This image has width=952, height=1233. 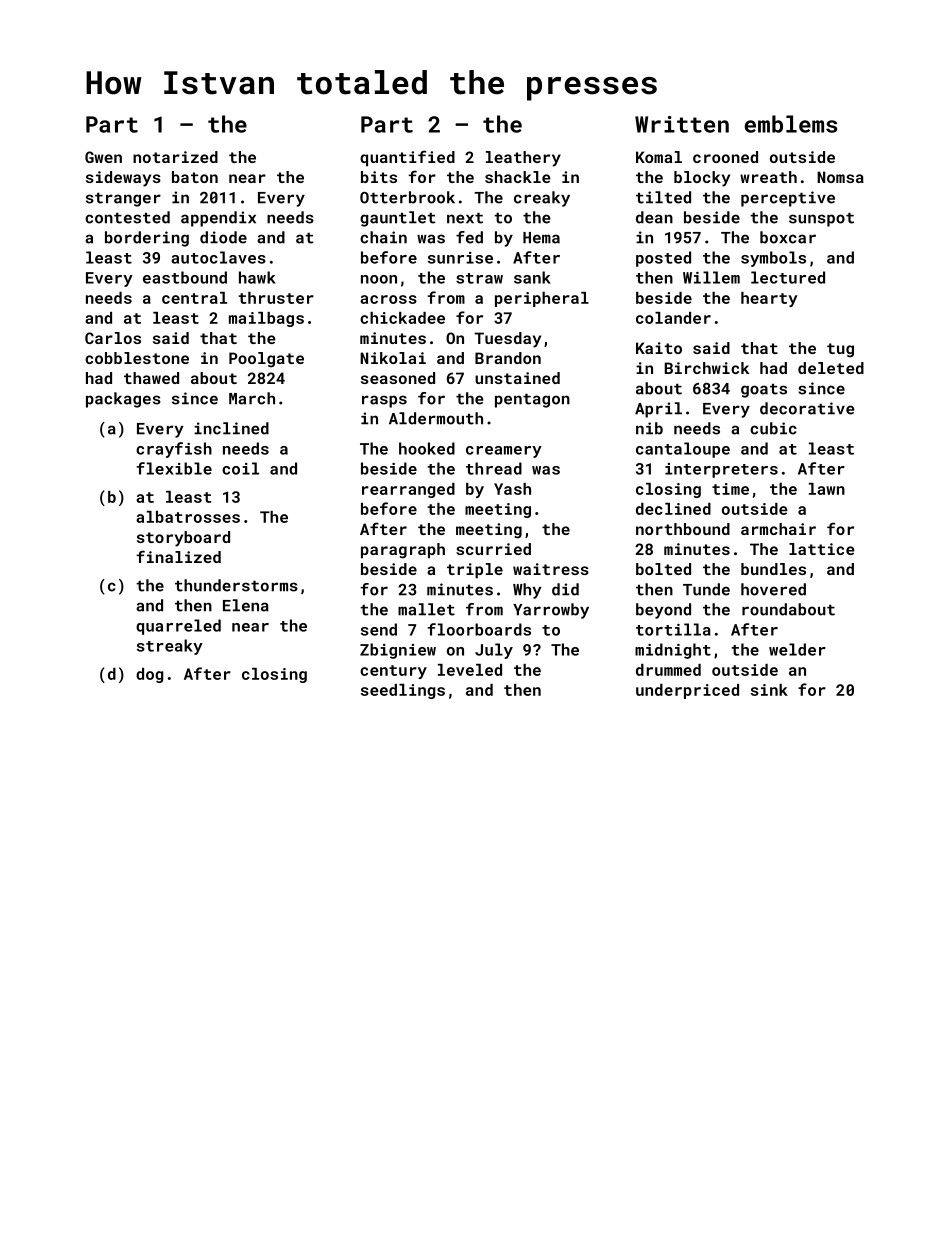 I want to click on leveled, so click(x=470, y=670).
